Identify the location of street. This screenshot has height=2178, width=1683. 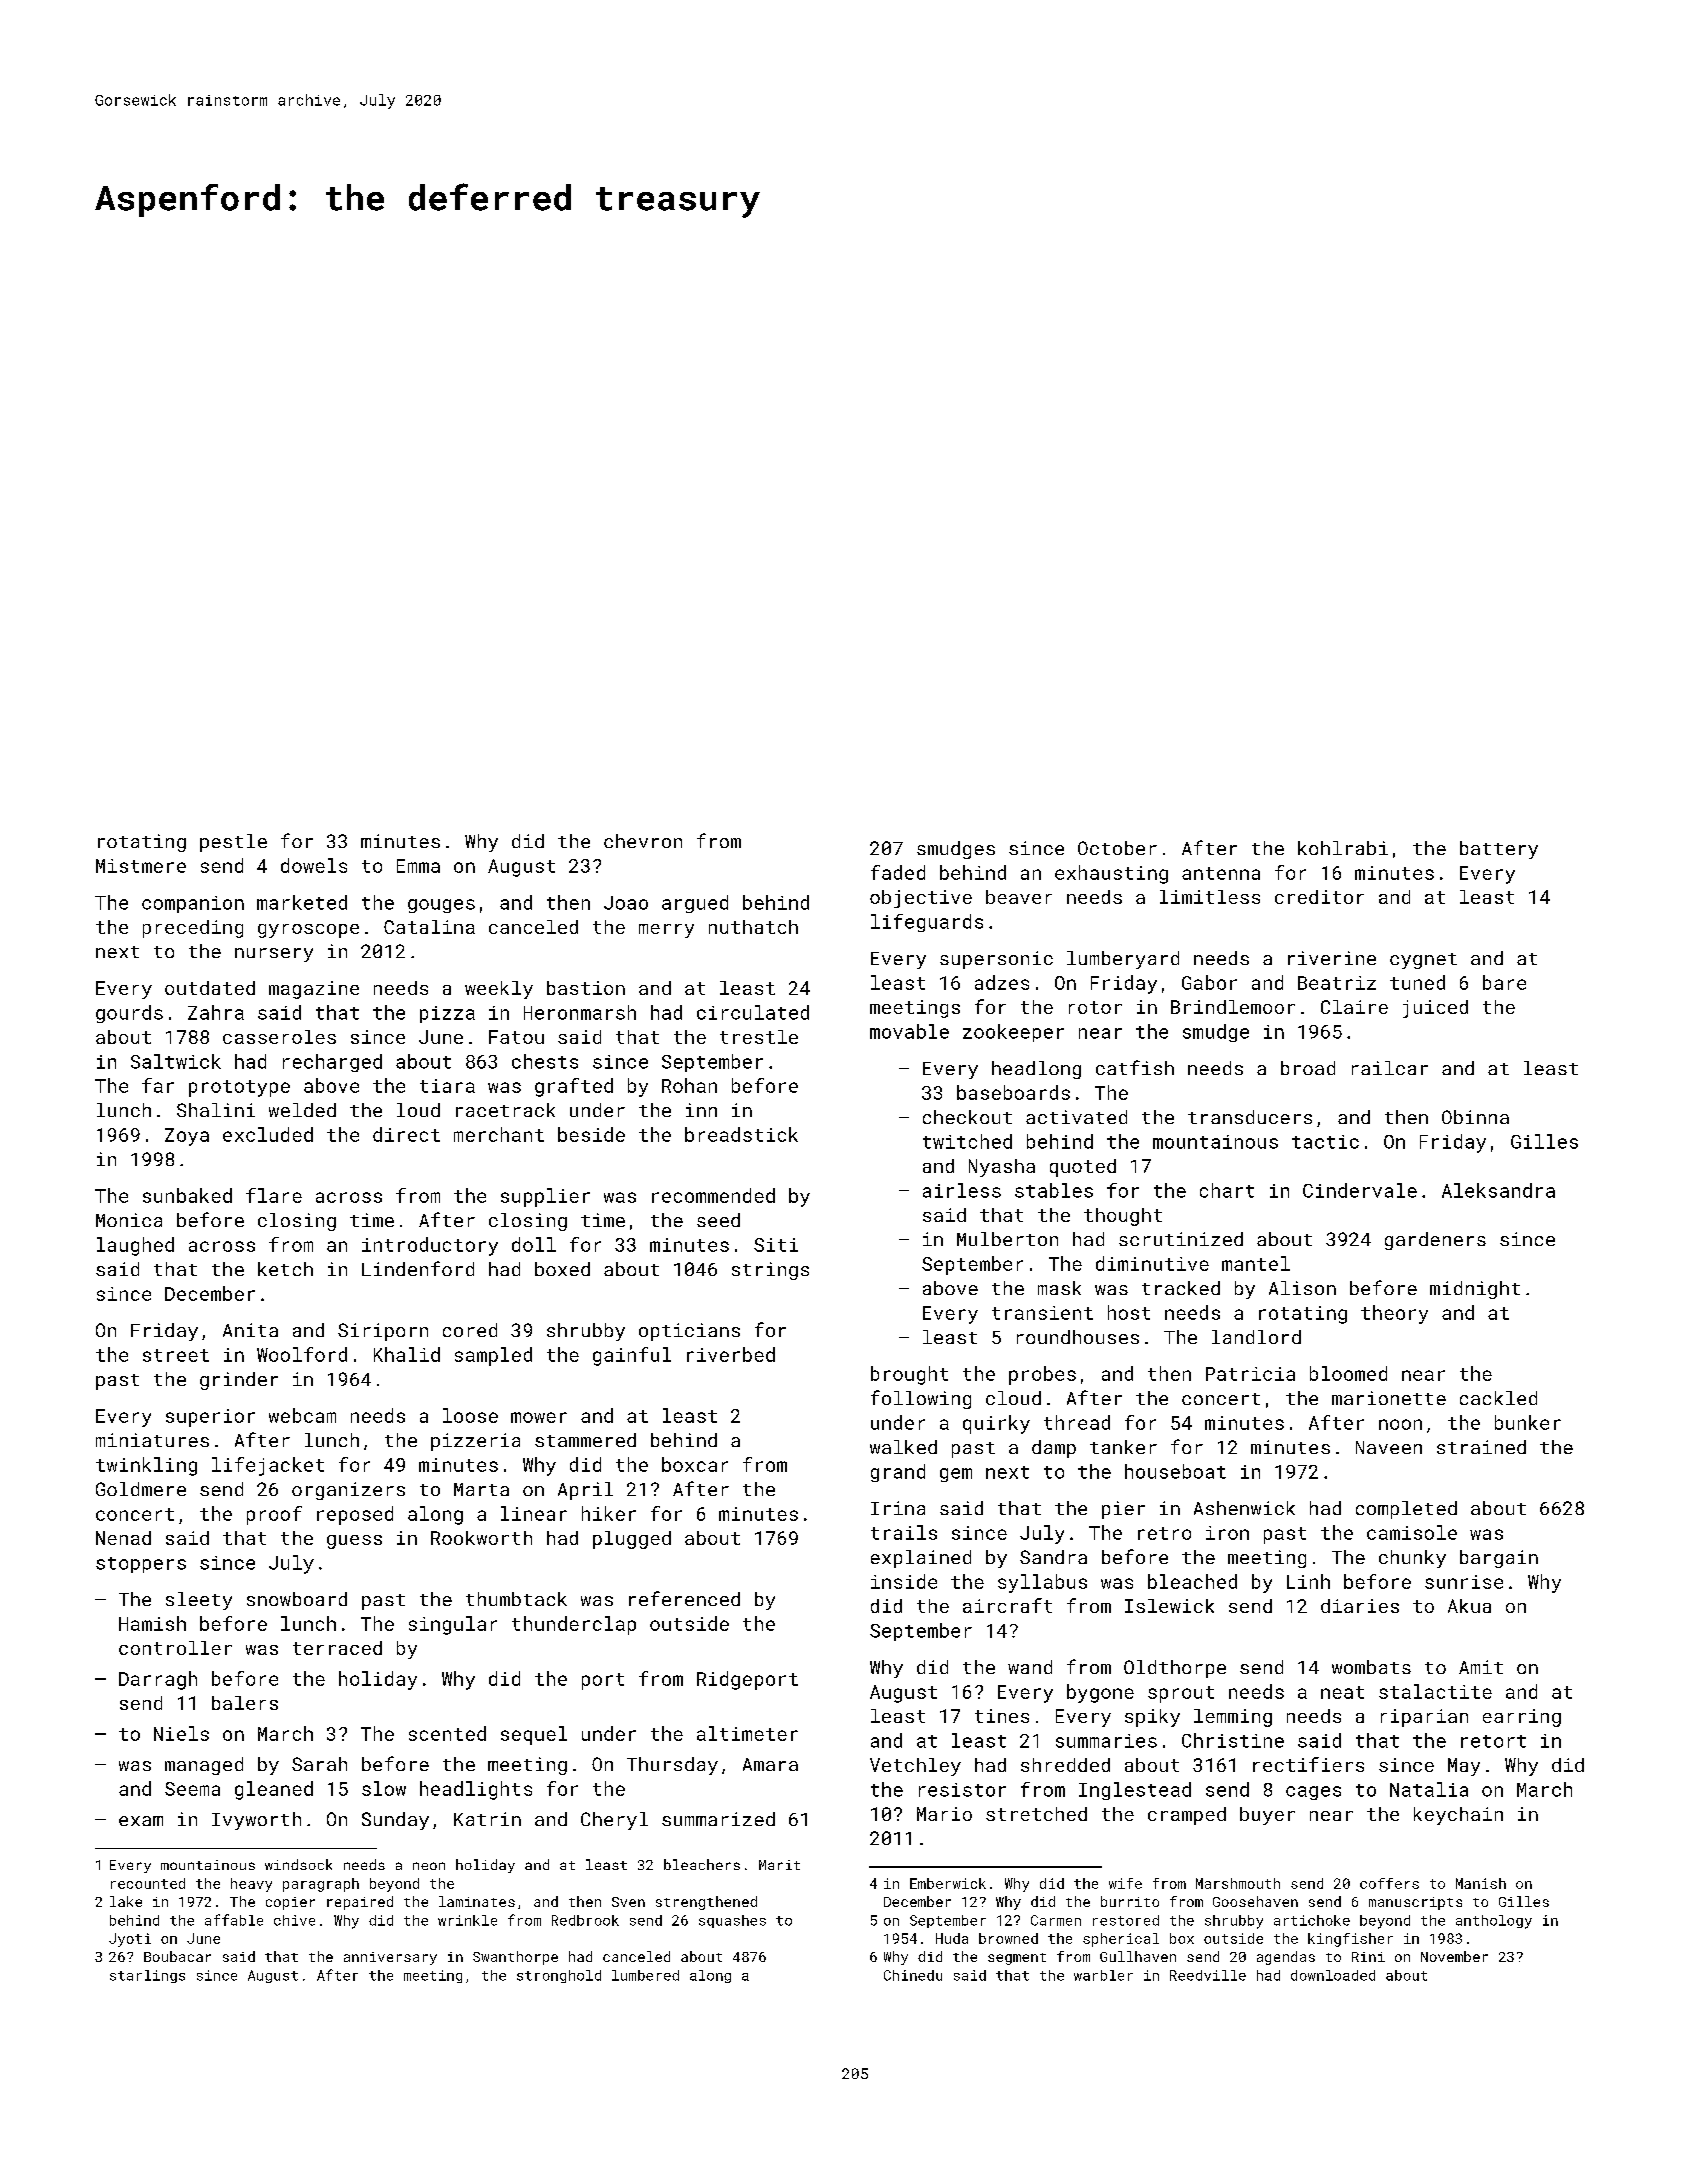
(176, 1355).
